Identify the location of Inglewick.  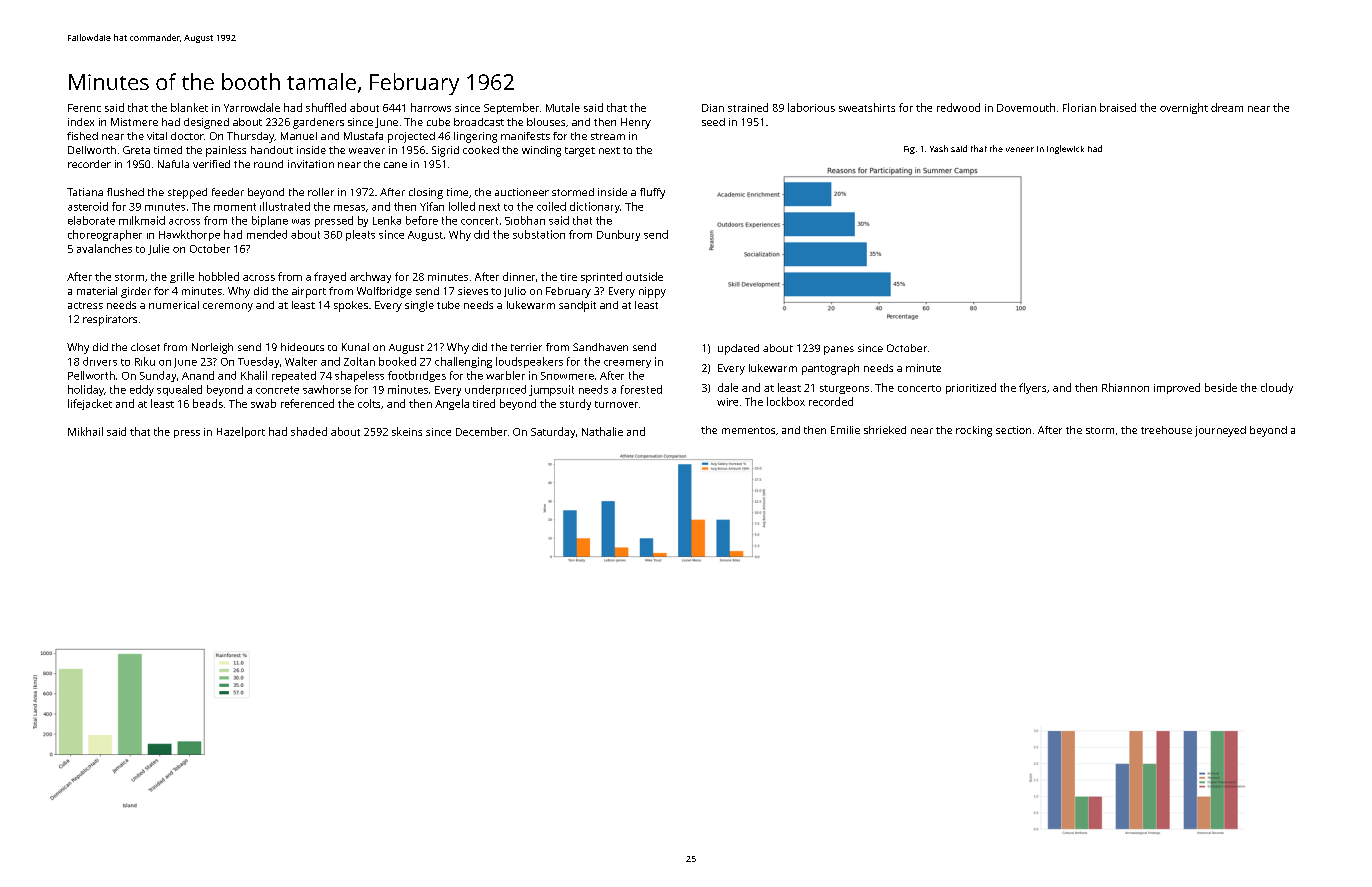
(1065, 149).
